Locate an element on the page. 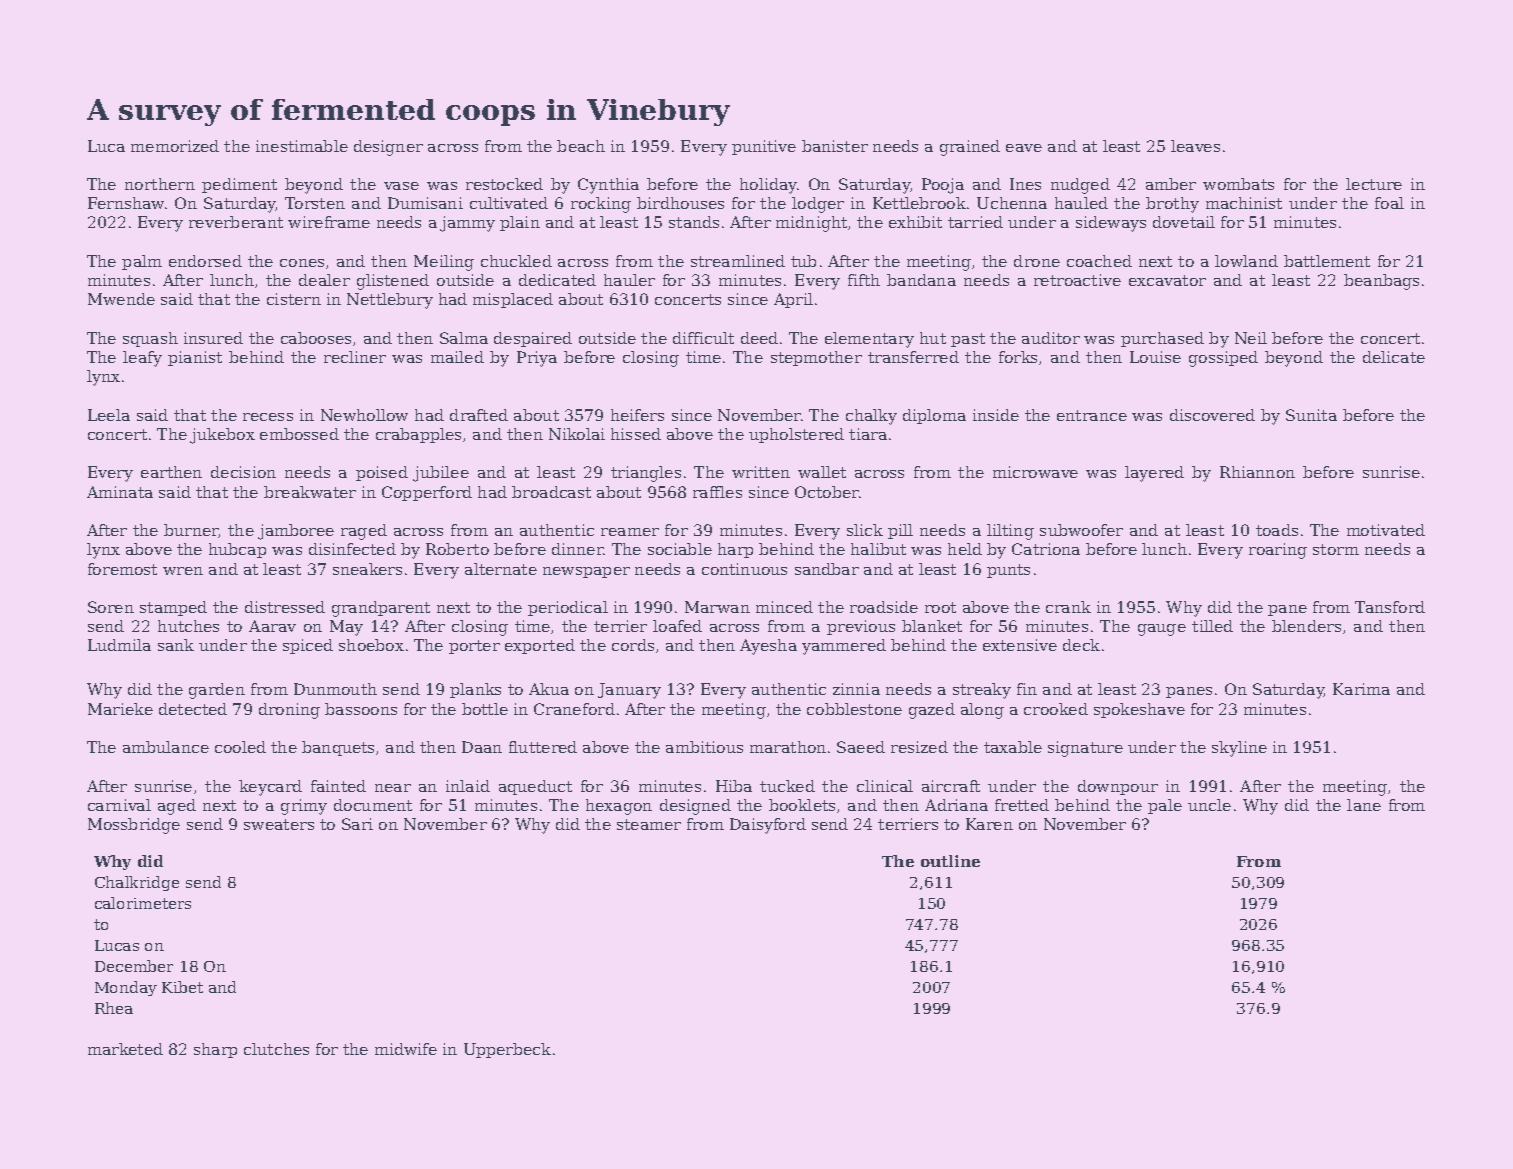  elementary is located at coordinates (869, 340).
